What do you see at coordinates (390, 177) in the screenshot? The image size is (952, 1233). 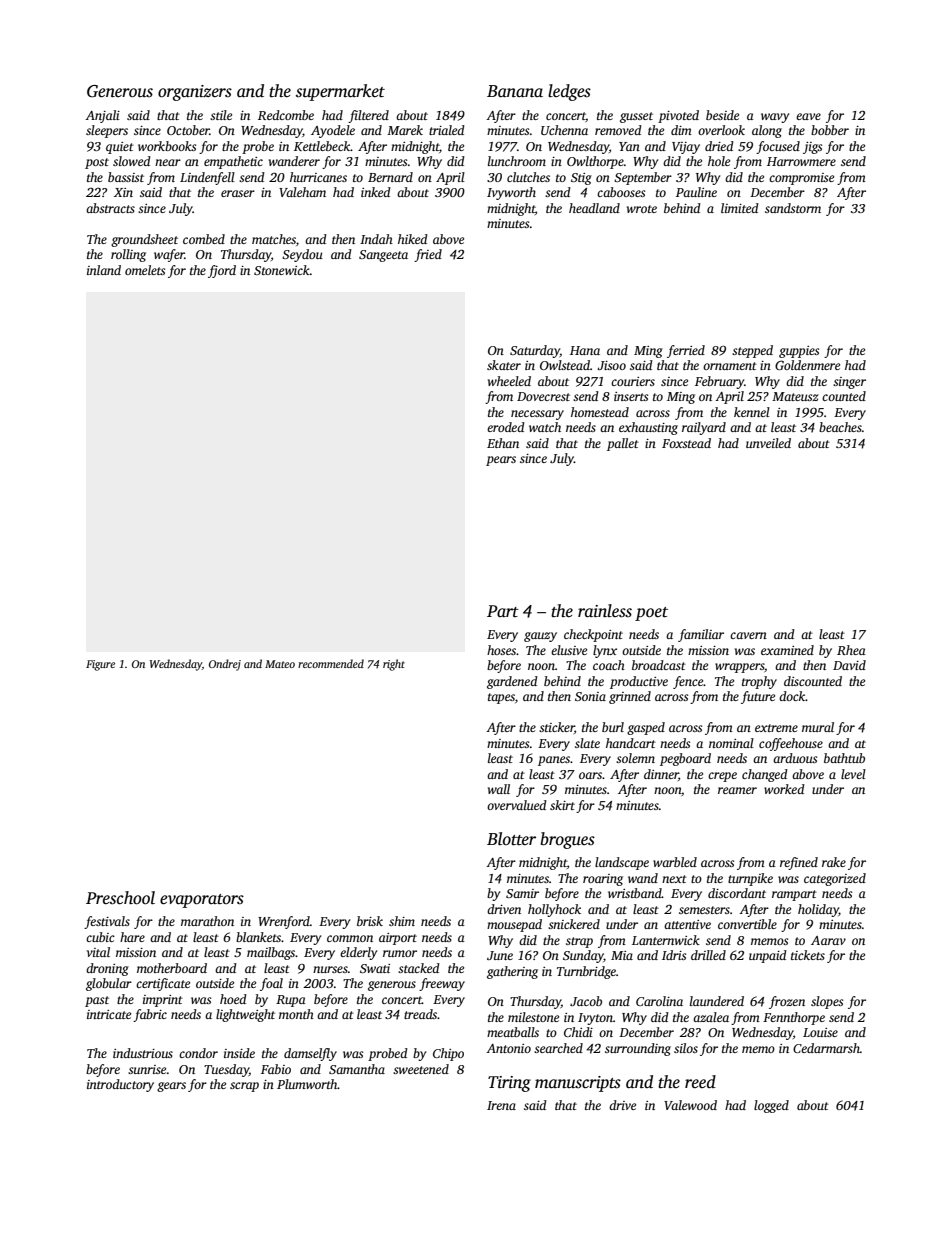 I see `Bernard` at bounding box center [390, 177].
